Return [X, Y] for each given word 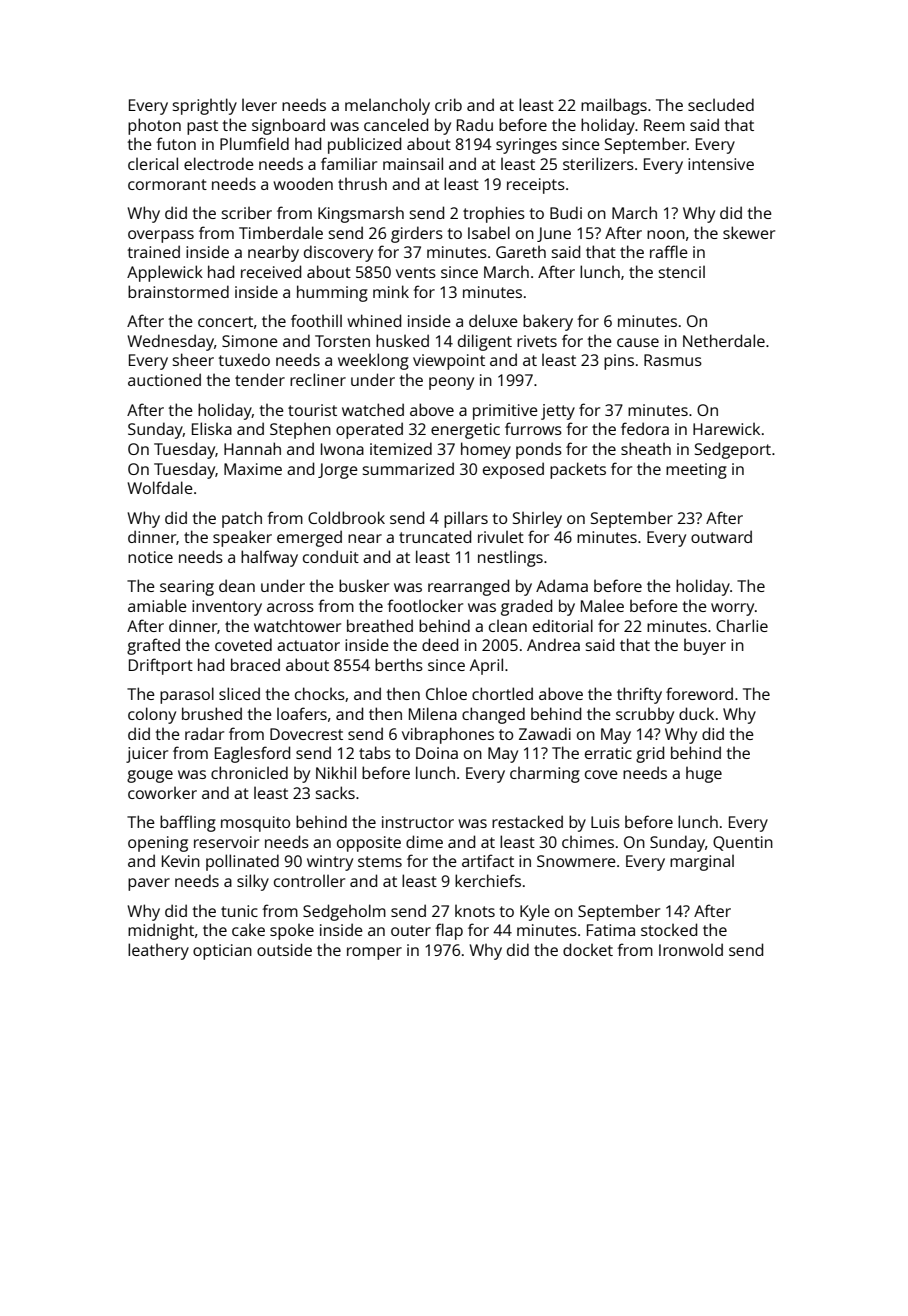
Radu [475, 124]
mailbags [614, 106]
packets [578, 470]
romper [374, 953]
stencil [682, 272]
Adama [562, 585]
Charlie [742, 625]
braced [255, 664]
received [271, 271]
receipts [536, 186]
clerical [153, 163]
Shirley [537, 519]
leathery [158, 951]
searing [187, 588]
